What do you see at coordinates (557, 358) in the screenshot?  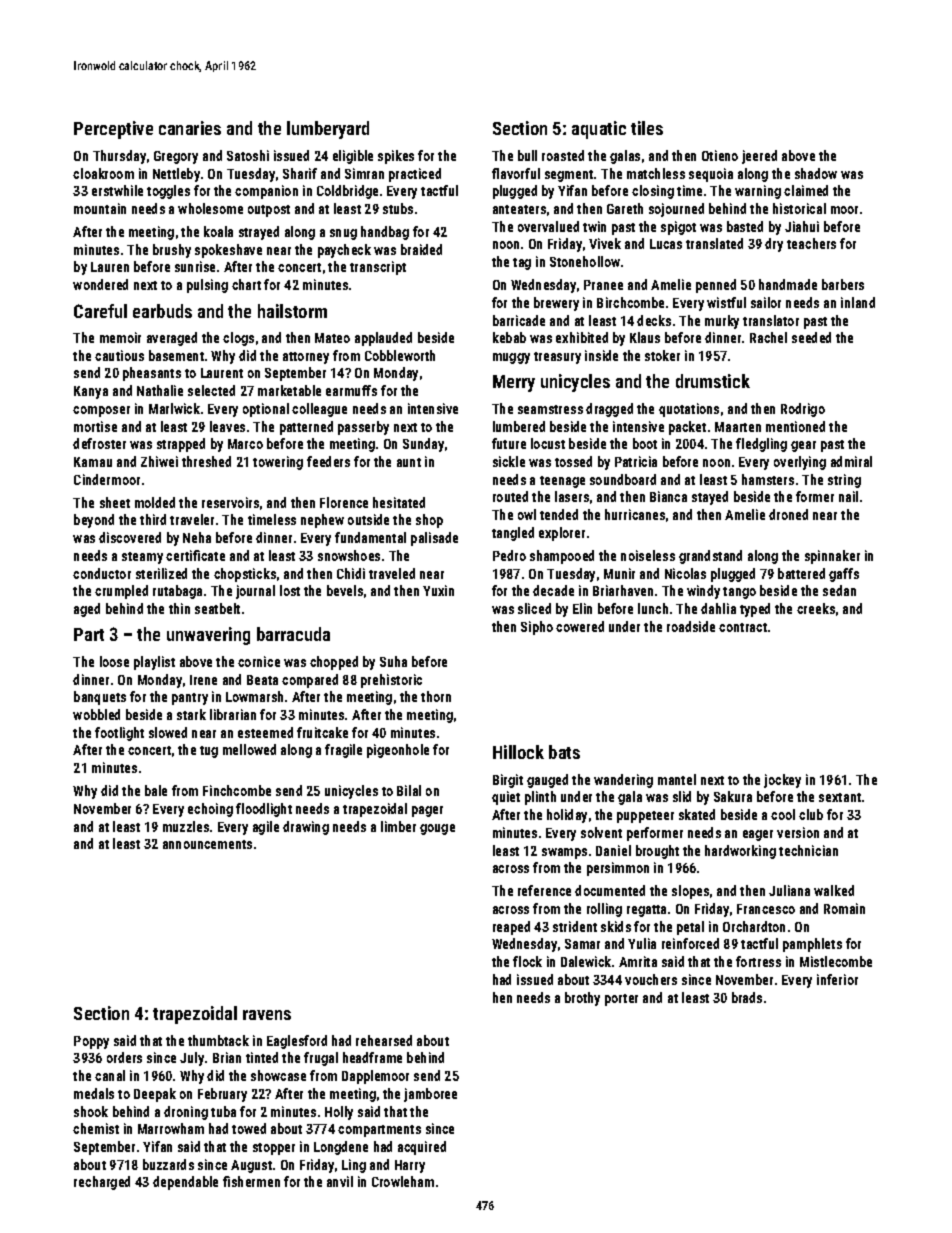 I see `treasury` at bounding box center [557, 358].
